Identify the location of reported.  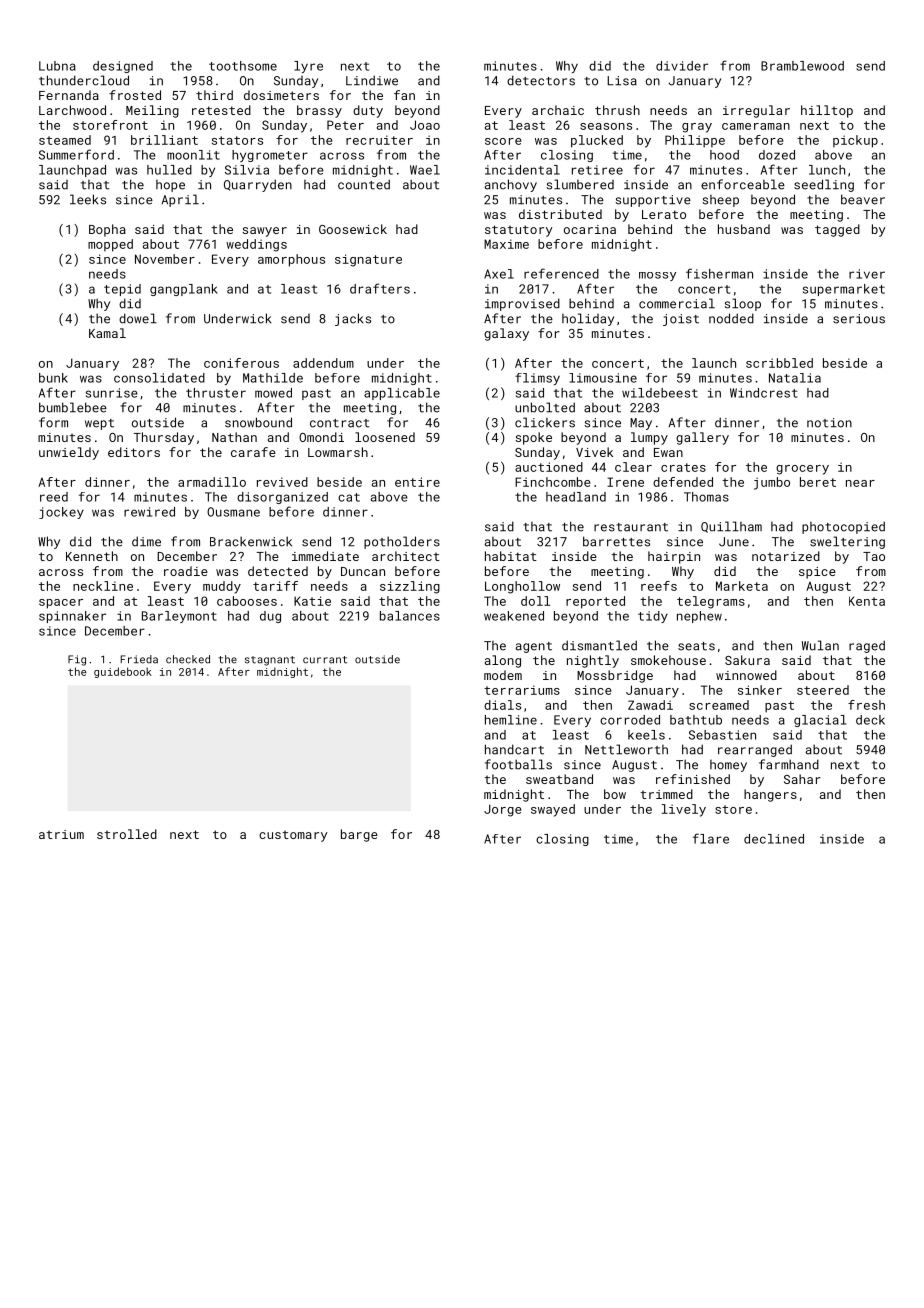
(595, 602).
